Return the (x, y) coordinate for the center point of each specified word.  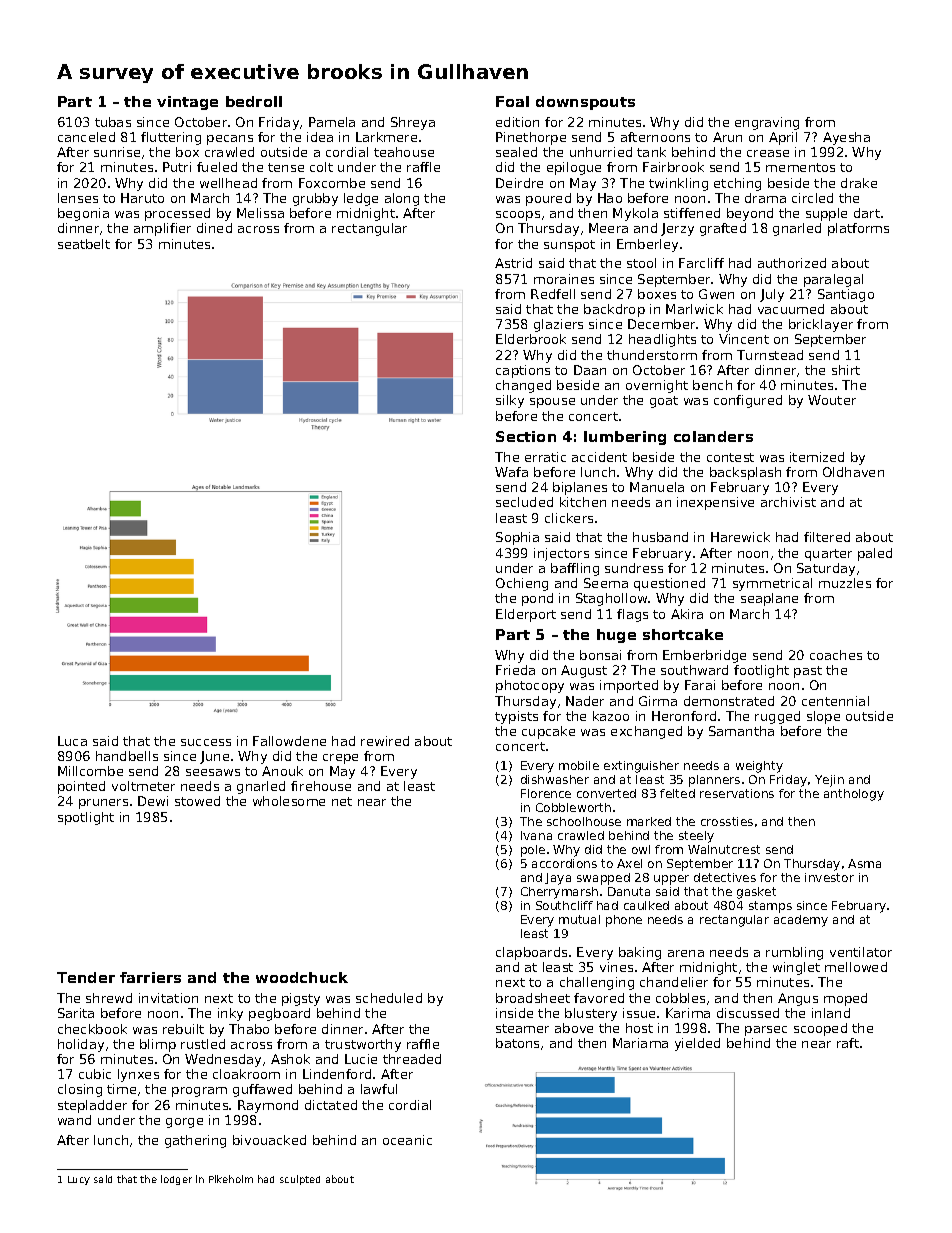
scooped (820, 1029)
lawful (379, 1089)
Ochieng (522, 584)
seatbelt (84, 244)
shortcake (683, 634)
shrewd (109, 998)
